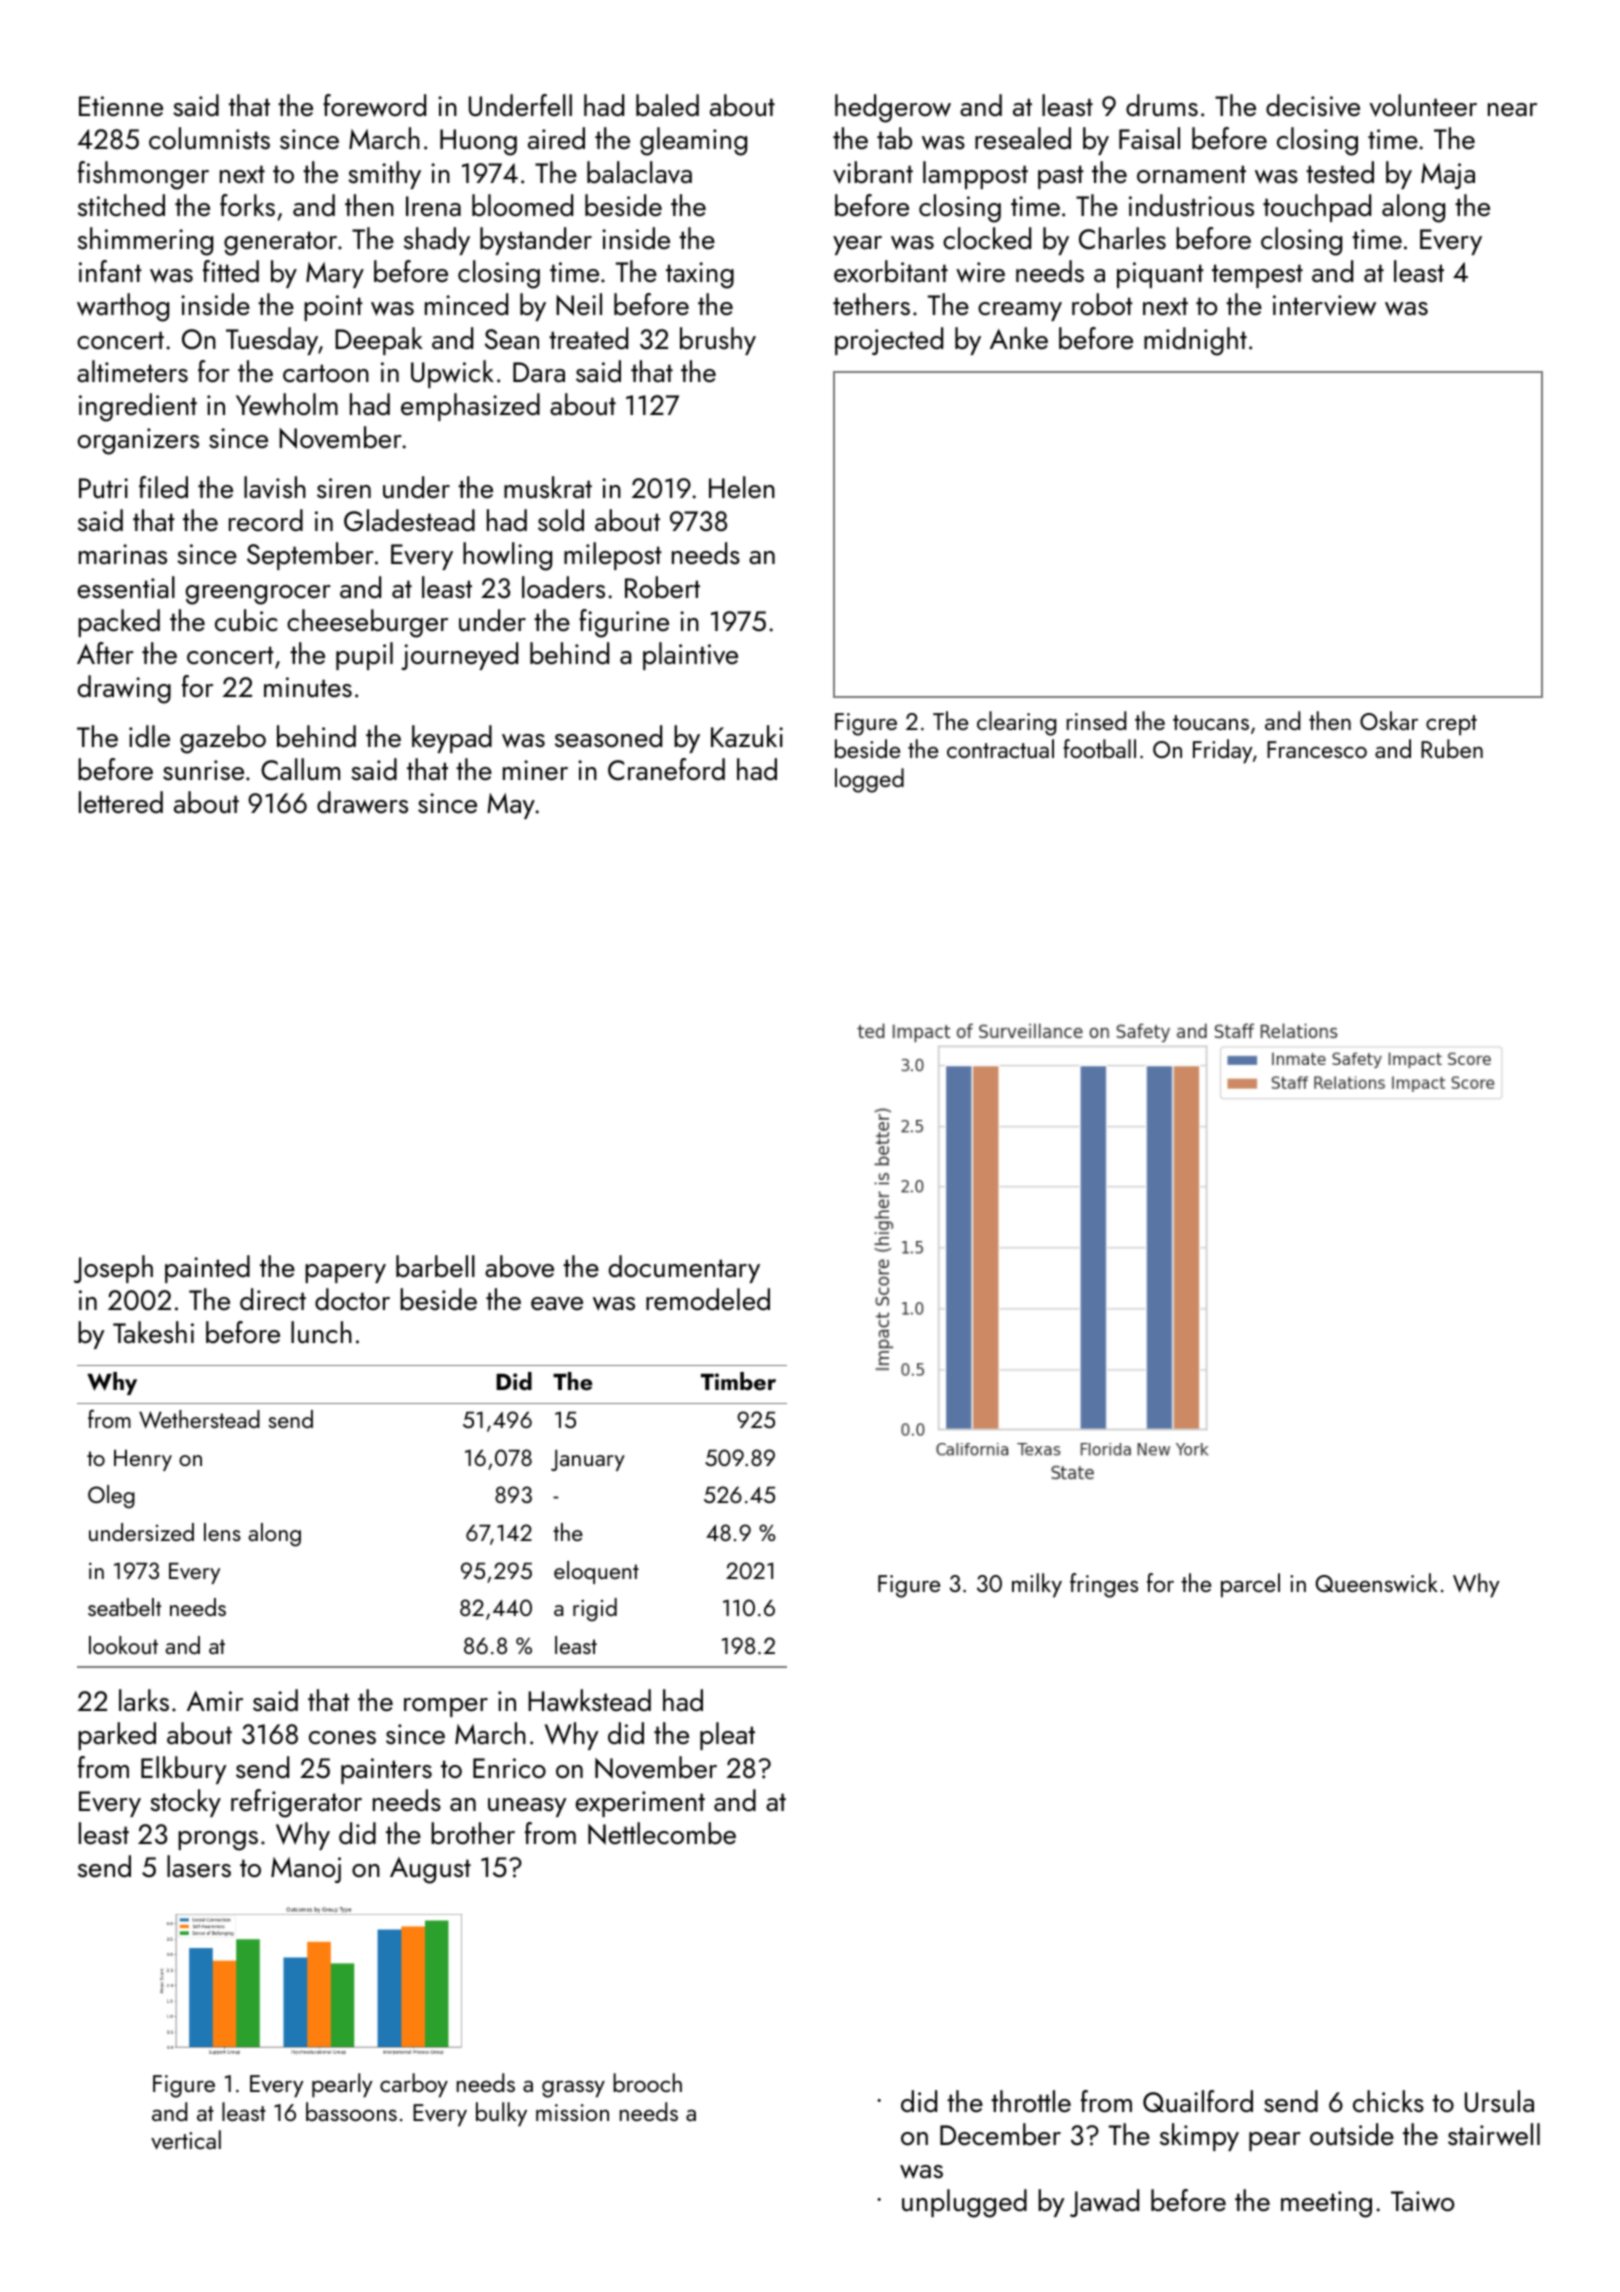 This document has width=1620, height=2292. I want to click on Jawad, so click(1104, 2203).
